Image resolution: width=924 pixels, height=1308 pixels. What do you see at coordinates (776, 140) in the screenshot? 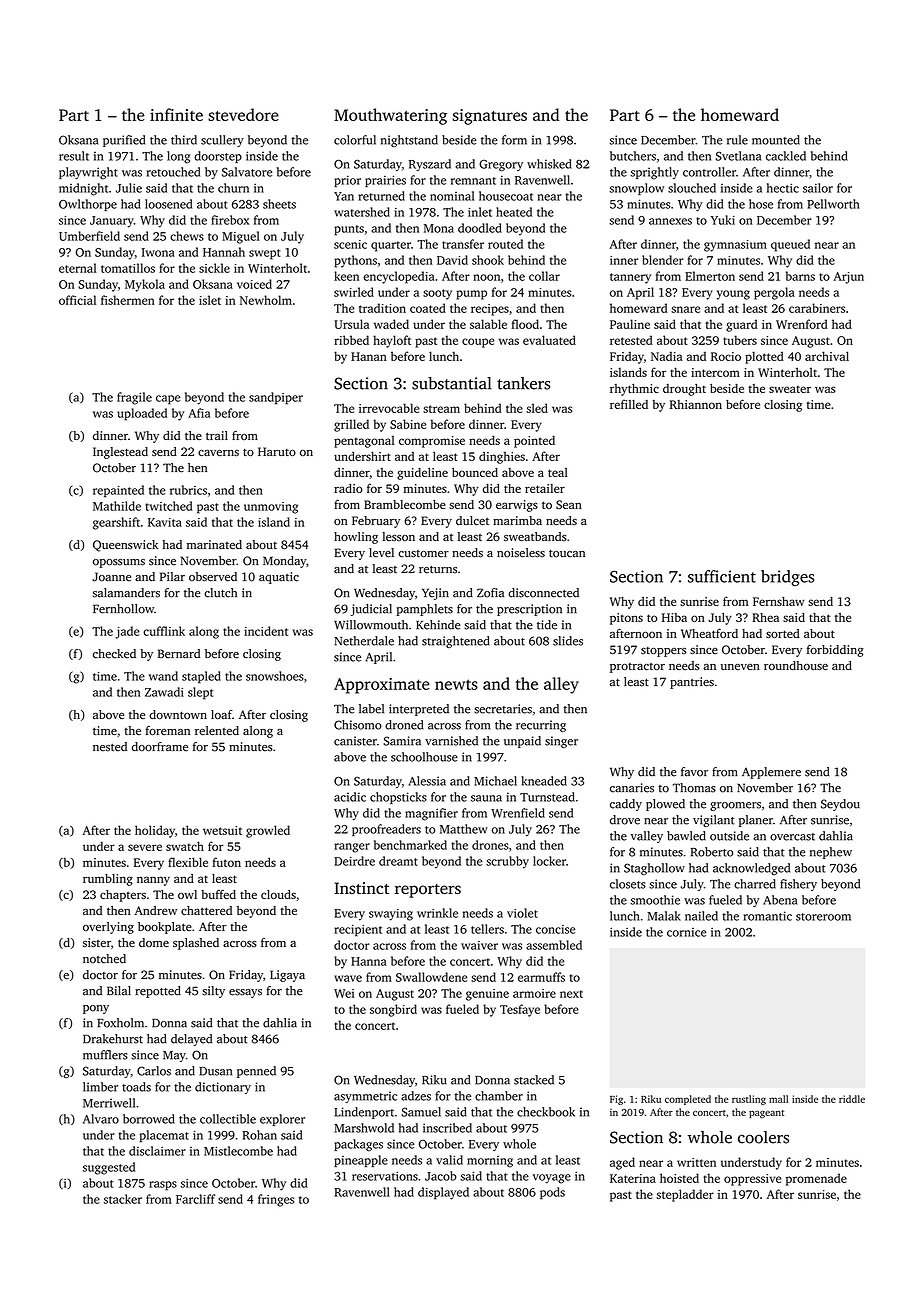
I see `mounted` at bounding box center [776, 140].
